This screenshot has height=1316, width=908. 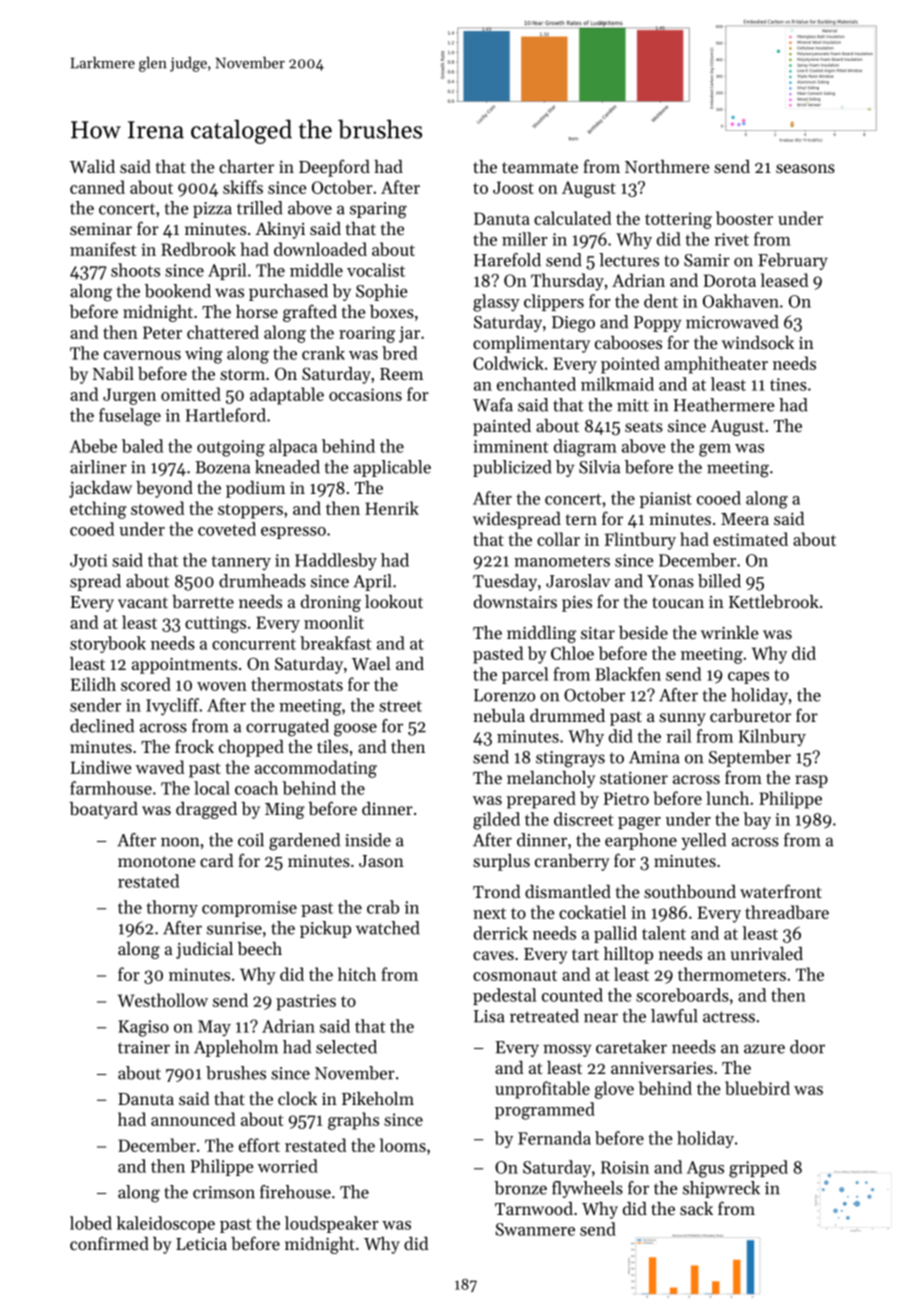 What do you see at coordinates (535, 1229) in the screenshot?
I see `Swanmere` at bounding box center [535, 1229].
